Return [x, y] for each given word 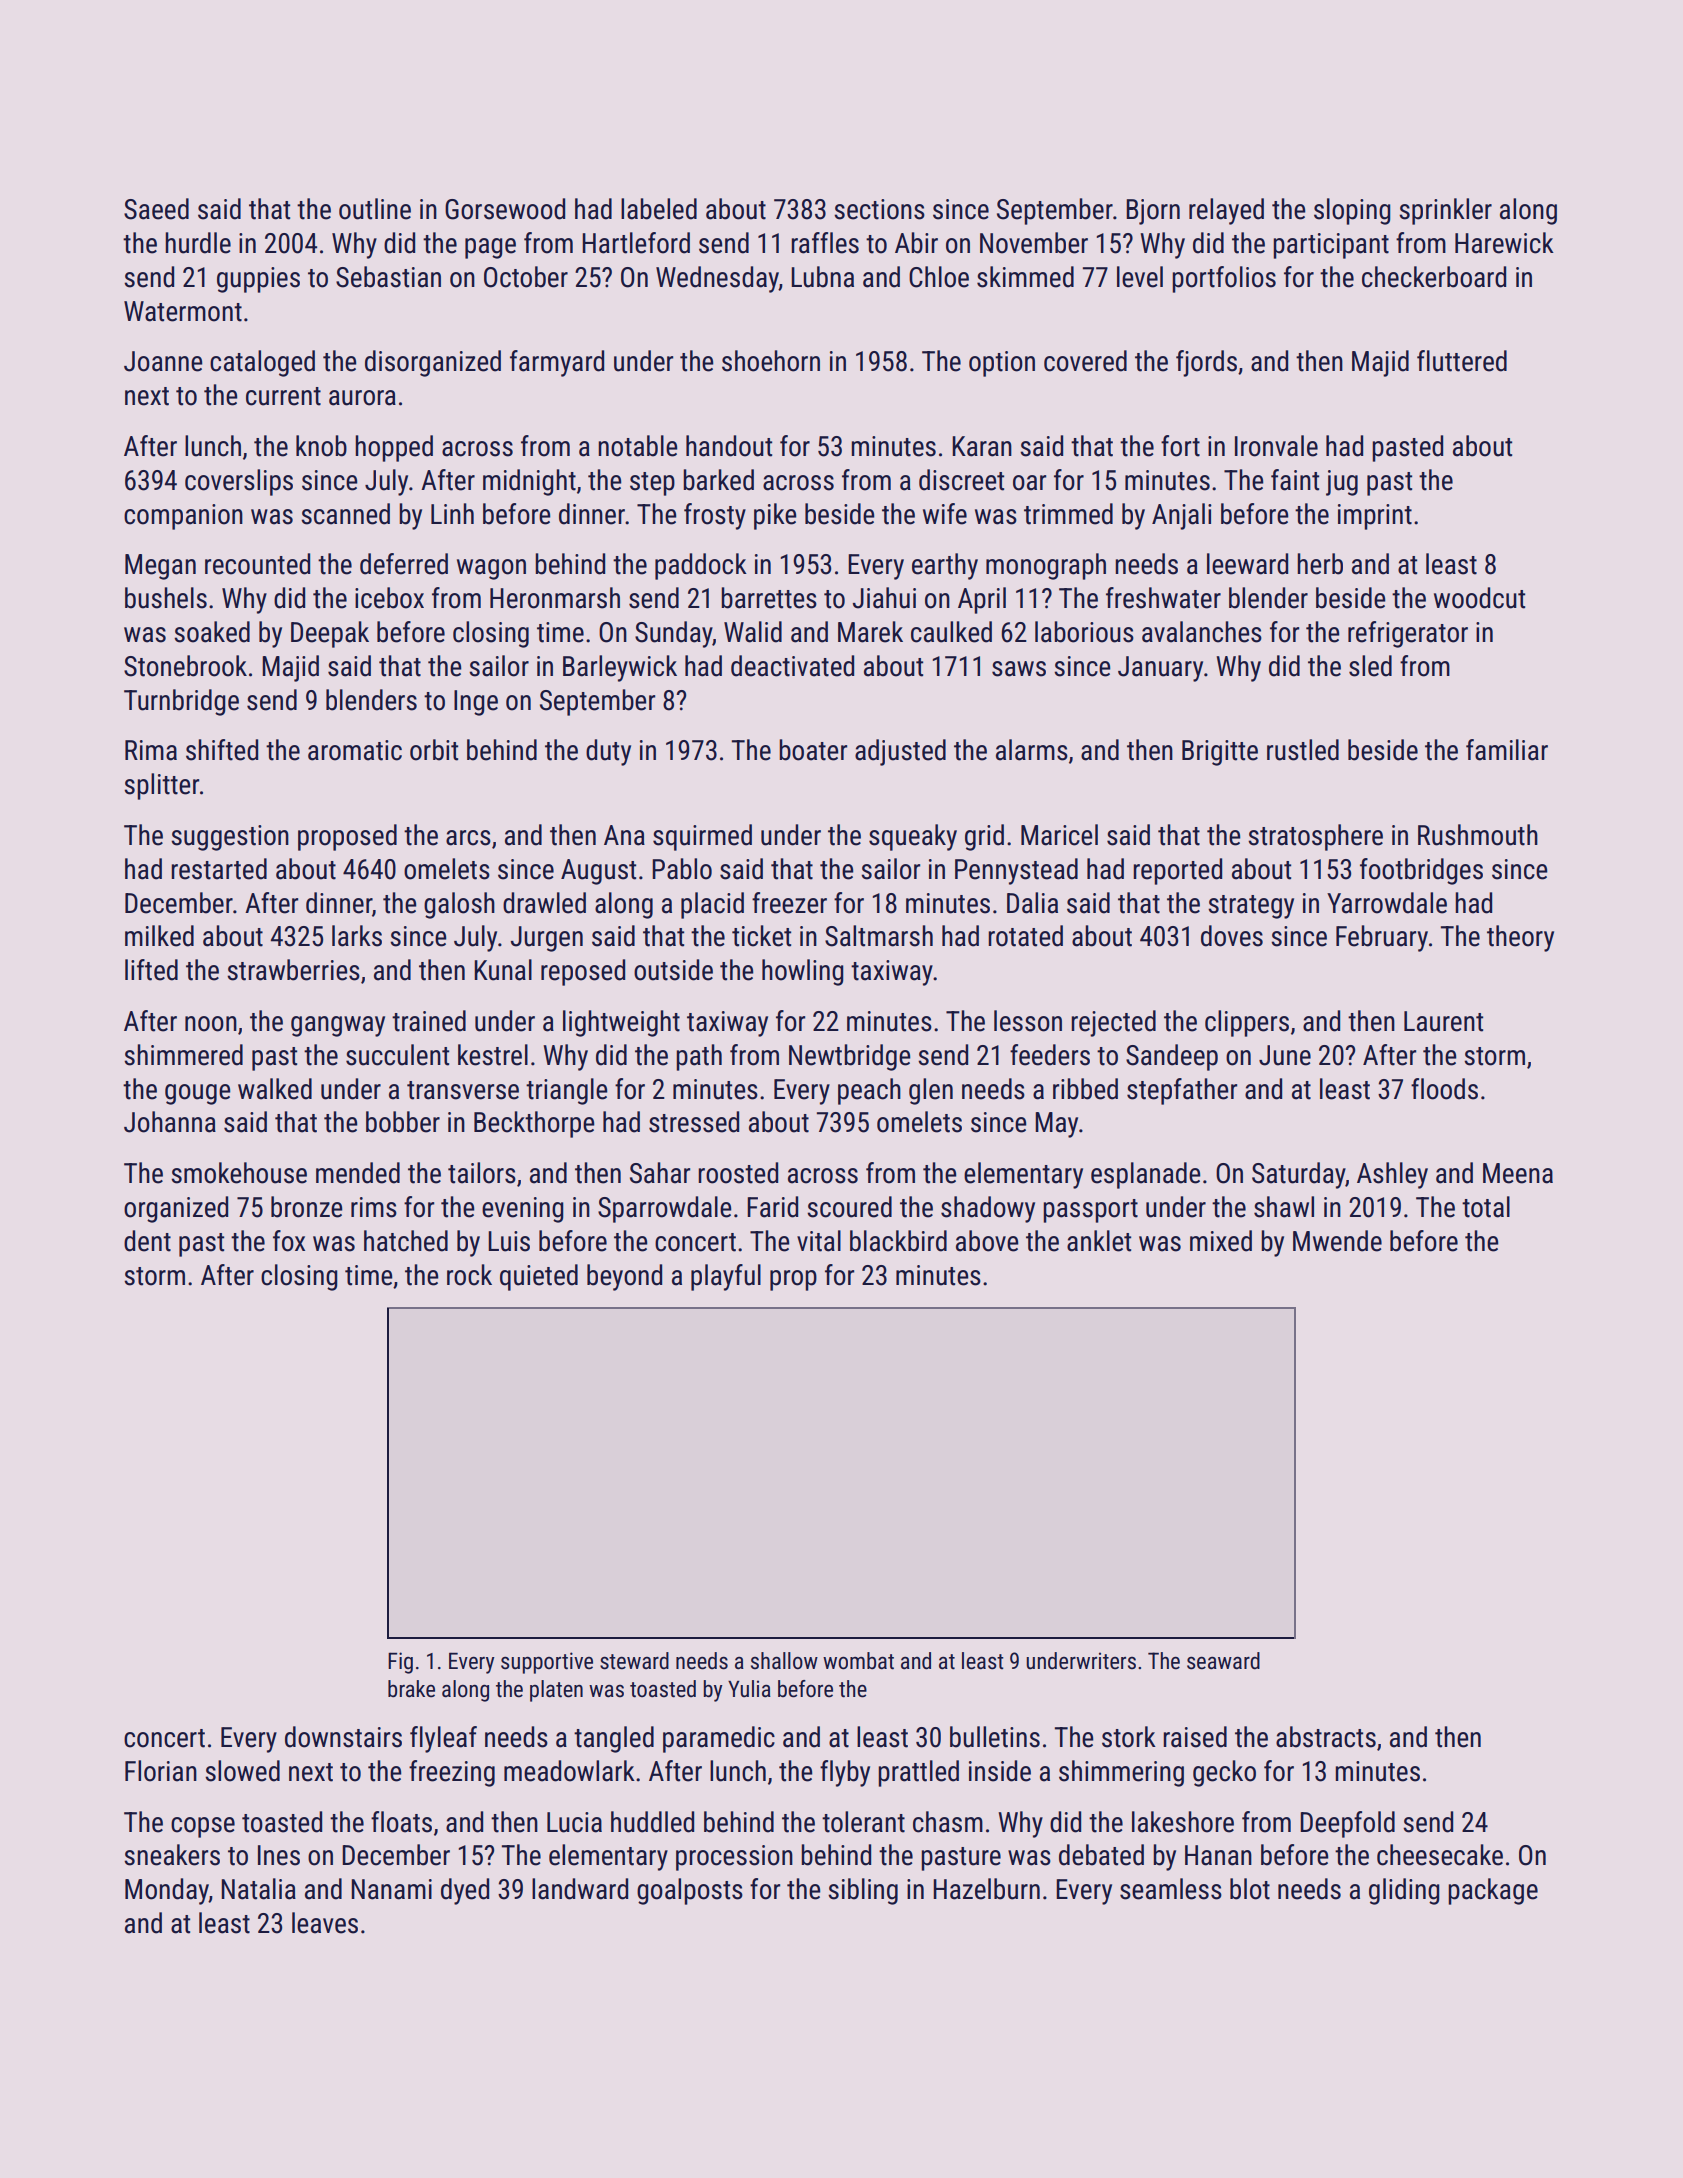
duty [608, 752]
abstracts [1326, 1737]
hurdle [198, 243]
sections [879, 209]
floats [401, 1822]
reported [1177, 871]
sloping [1352, 211]
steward [634, 1661]
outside [673, 970]
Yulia [749, 1689]
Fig [400, 1663]
